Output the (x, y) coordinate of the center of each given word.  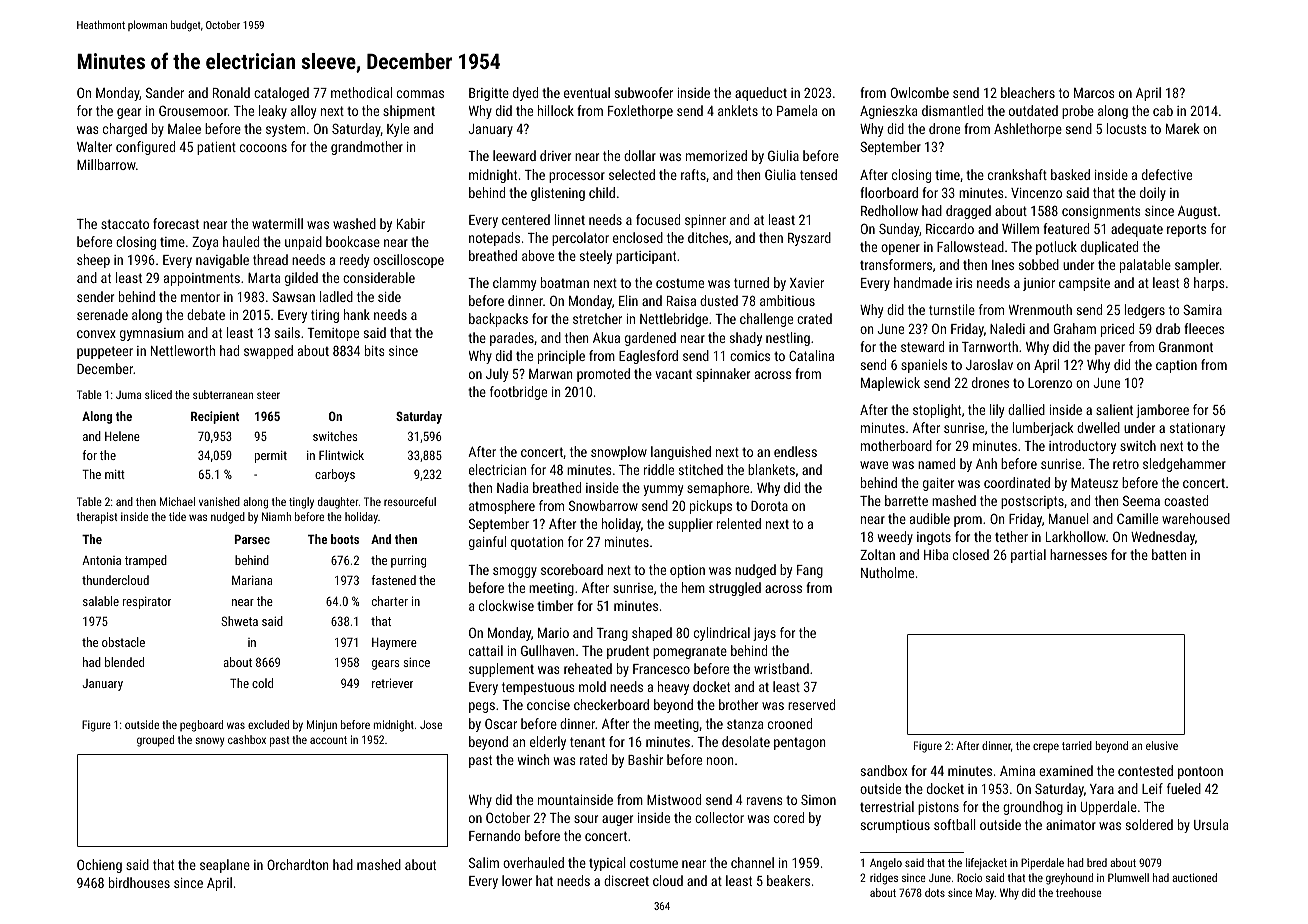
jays (764, 634)
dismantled (952, 110)
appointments (202, 279)
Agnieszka (888, 112)
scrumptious (895, 826)
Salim (484, 862)
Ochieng (99, 866)
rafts (693, 174)
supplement (501, 670)
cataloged (281, 94)
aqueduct (761, 94)
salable (101, 601)
